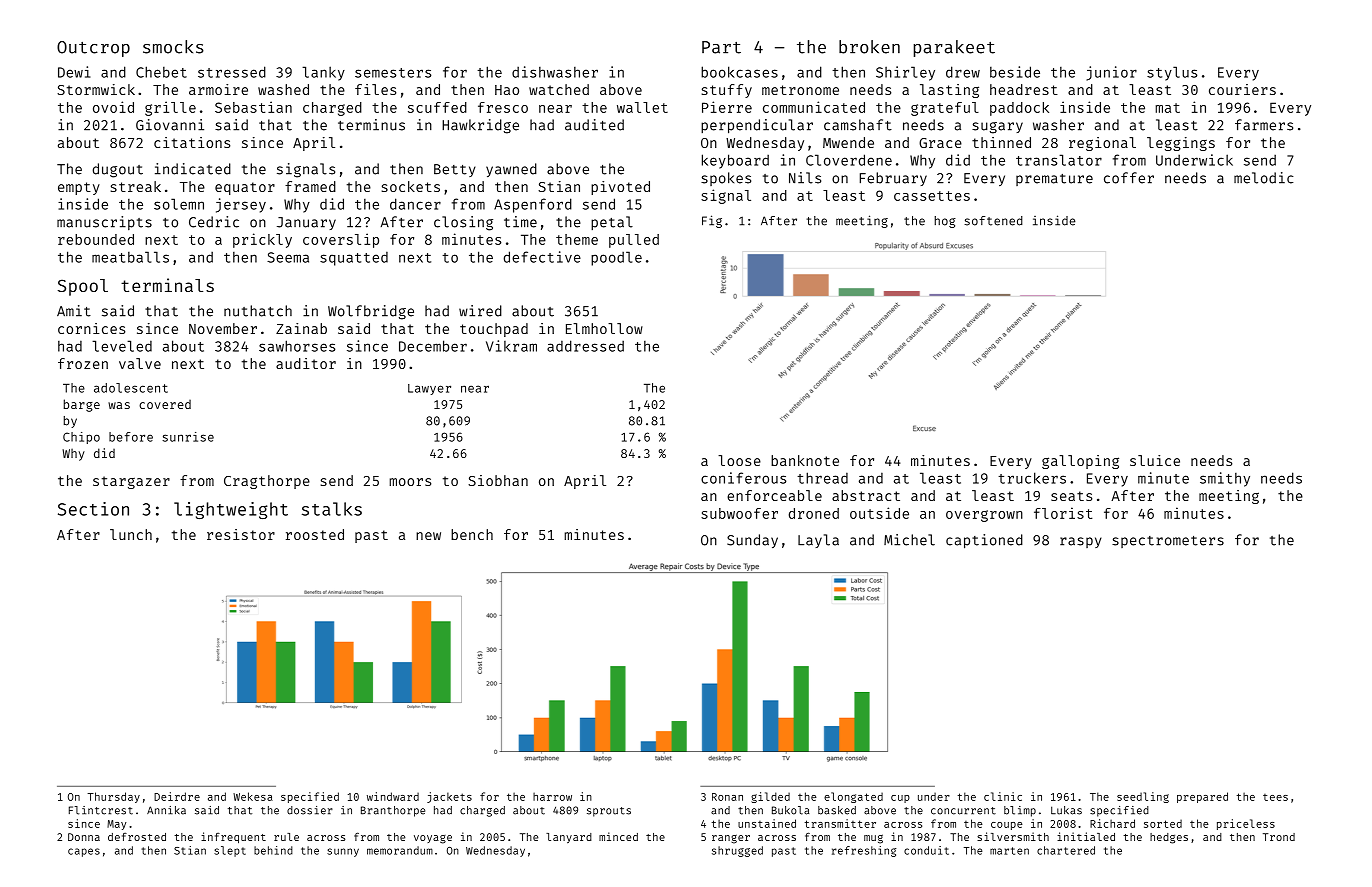 The height and width of the screenshot is (887, 1372). Describe the element at coordinates (288, 257) in the screenshot. I see `Seema` at that location.
